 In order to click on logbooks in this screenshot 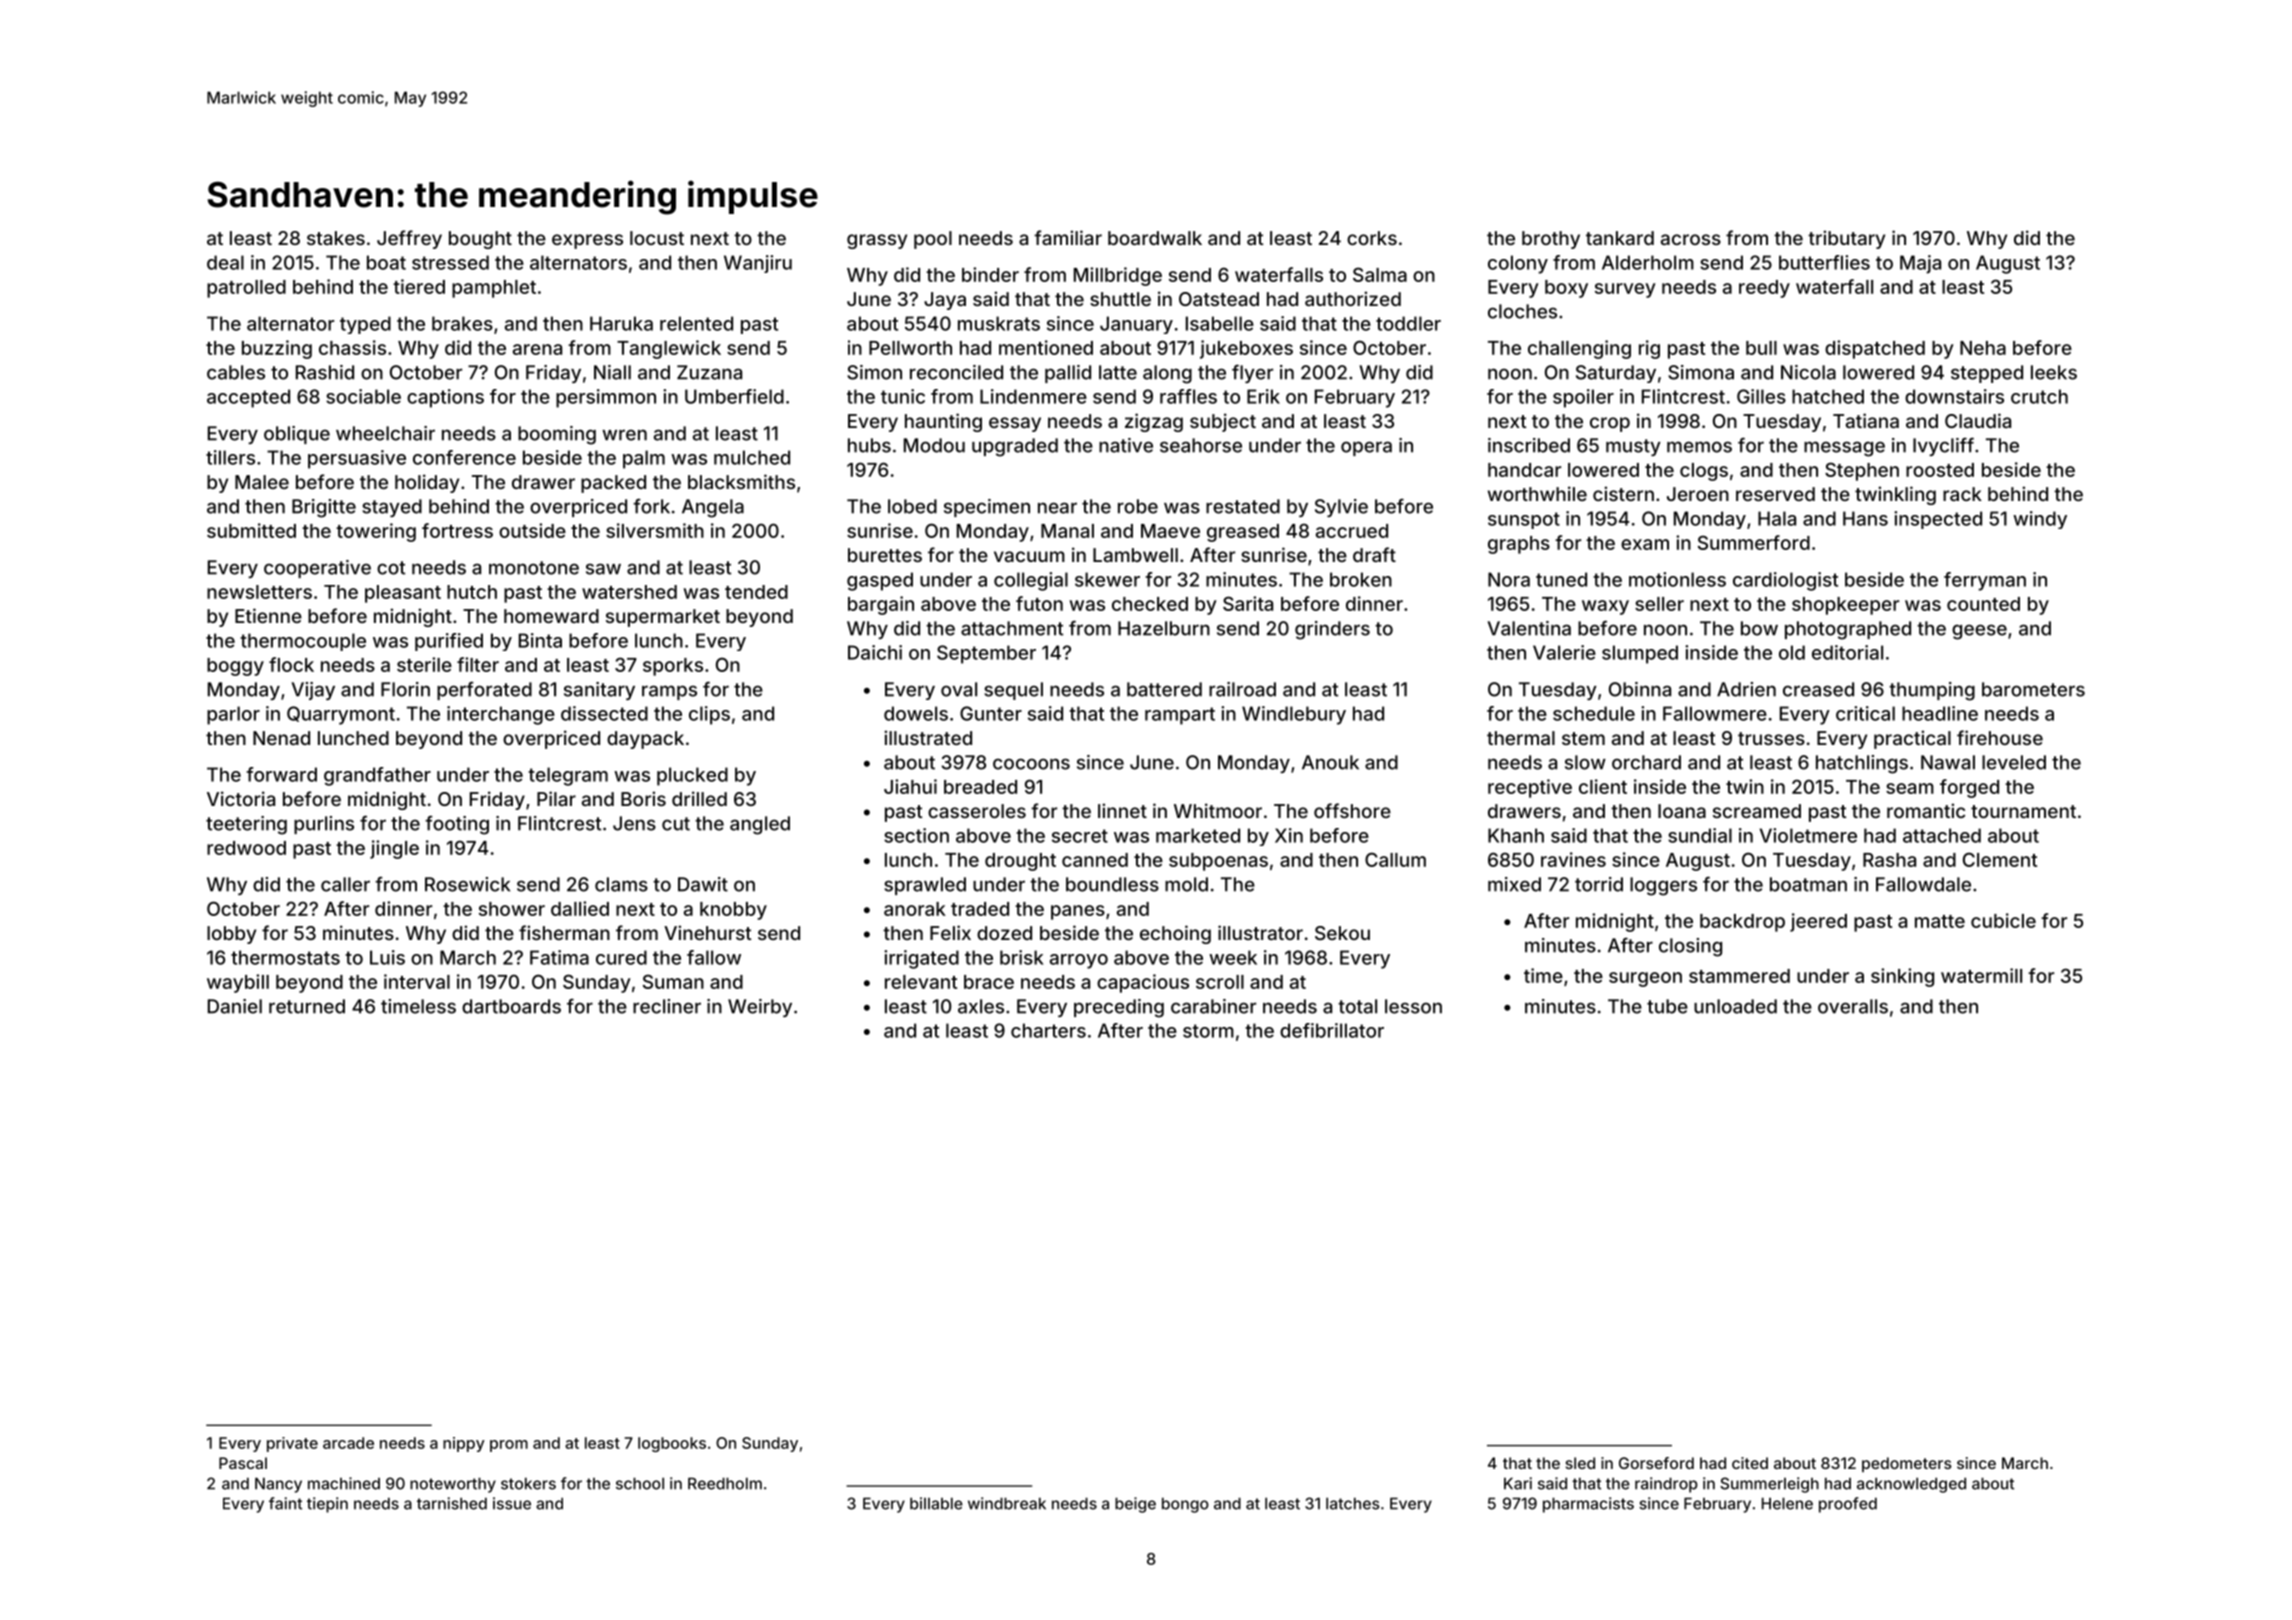, I will do `click(672, 1444)`.
